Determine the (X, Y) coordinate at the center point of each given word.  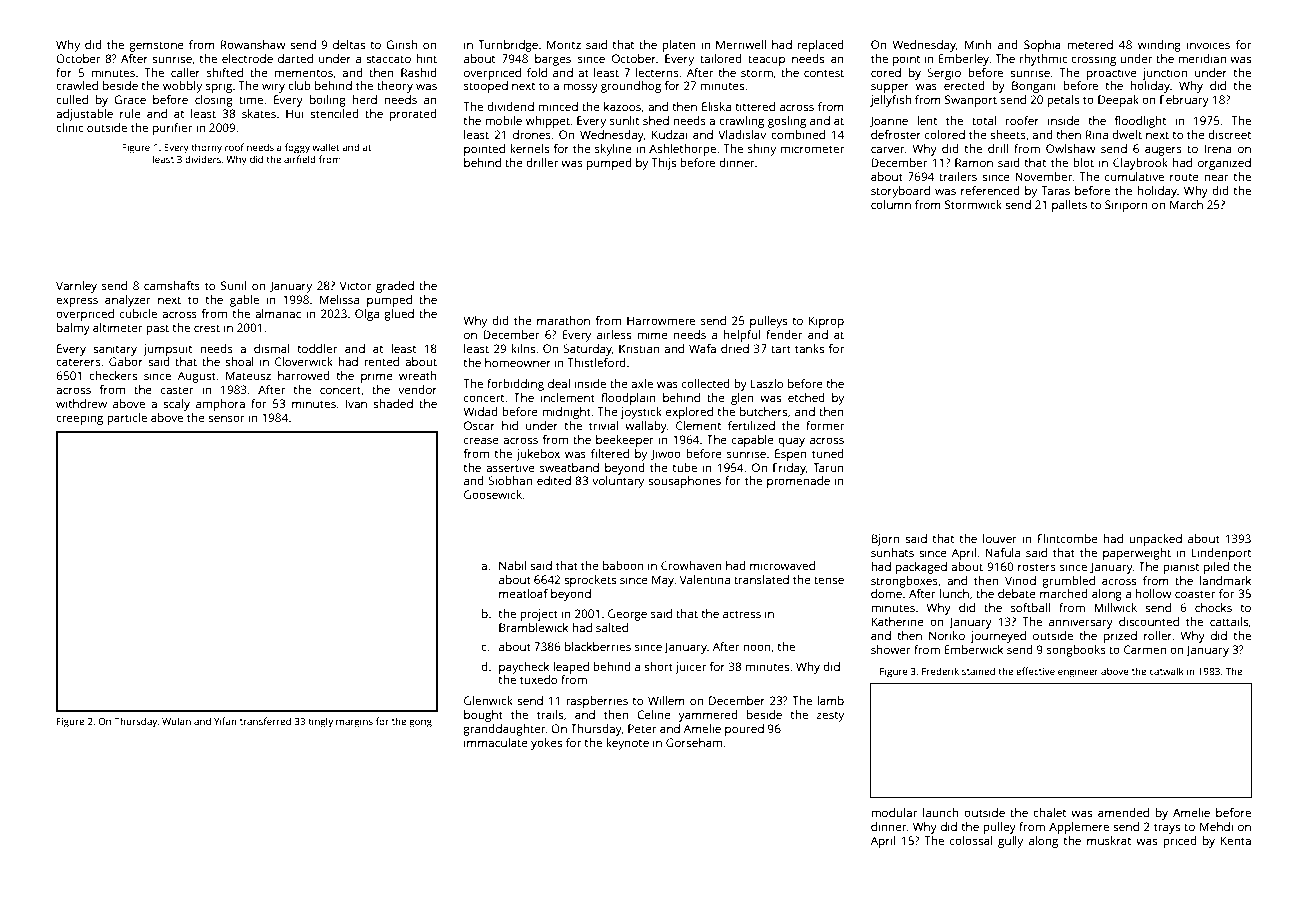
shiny (762, 150)
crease (481, 440)
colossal (971, 840)
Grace (130, 99)
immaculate (496, 742)
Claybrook (1140, 164)
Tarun (828, 467)
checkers (113, 375)
